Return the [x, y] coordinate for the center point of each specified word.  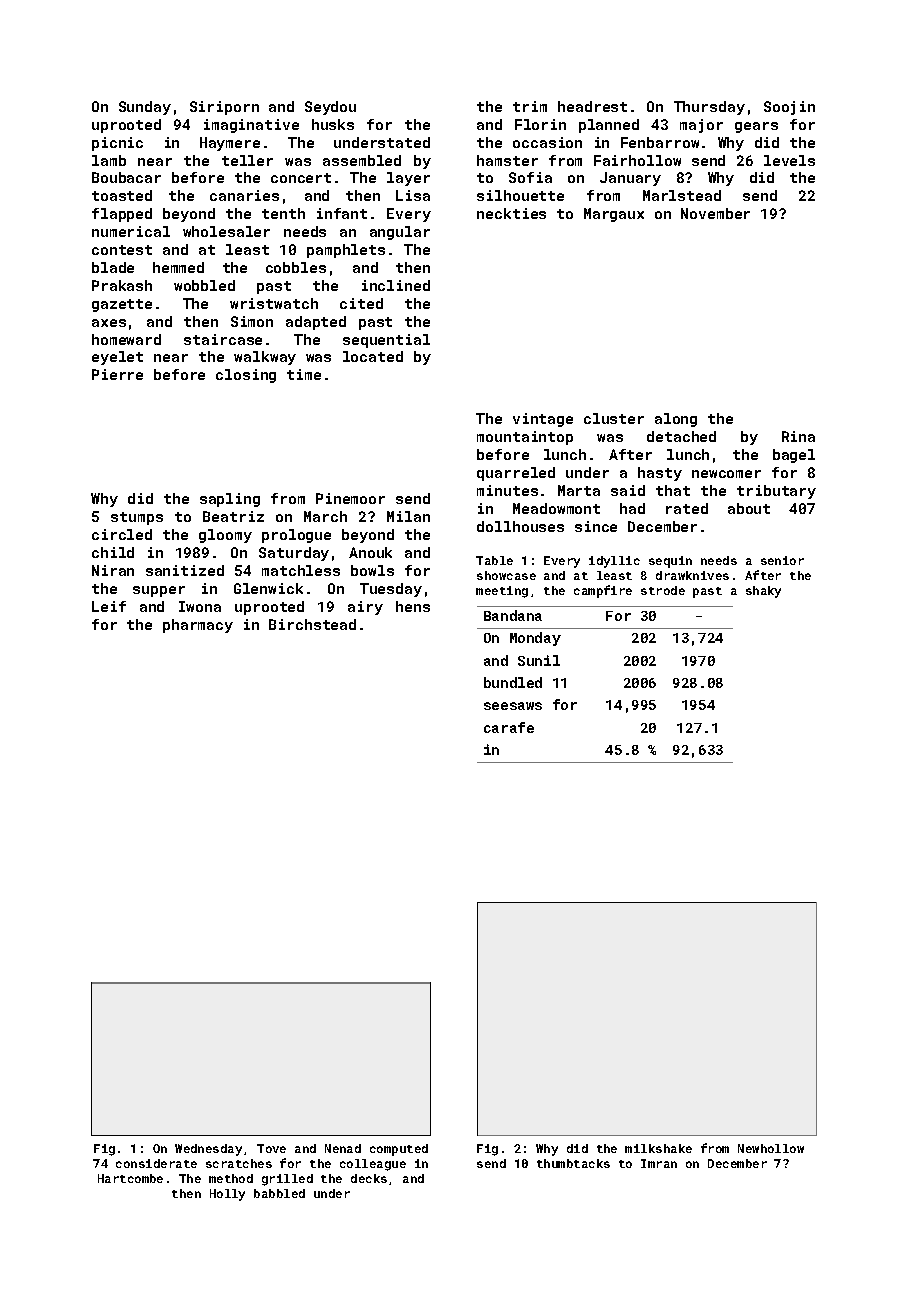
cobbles [296, 267]
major [701, 126]
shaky [763, 592]
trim [530, 106]
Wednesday [208, 1150]
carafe [509, 727]
